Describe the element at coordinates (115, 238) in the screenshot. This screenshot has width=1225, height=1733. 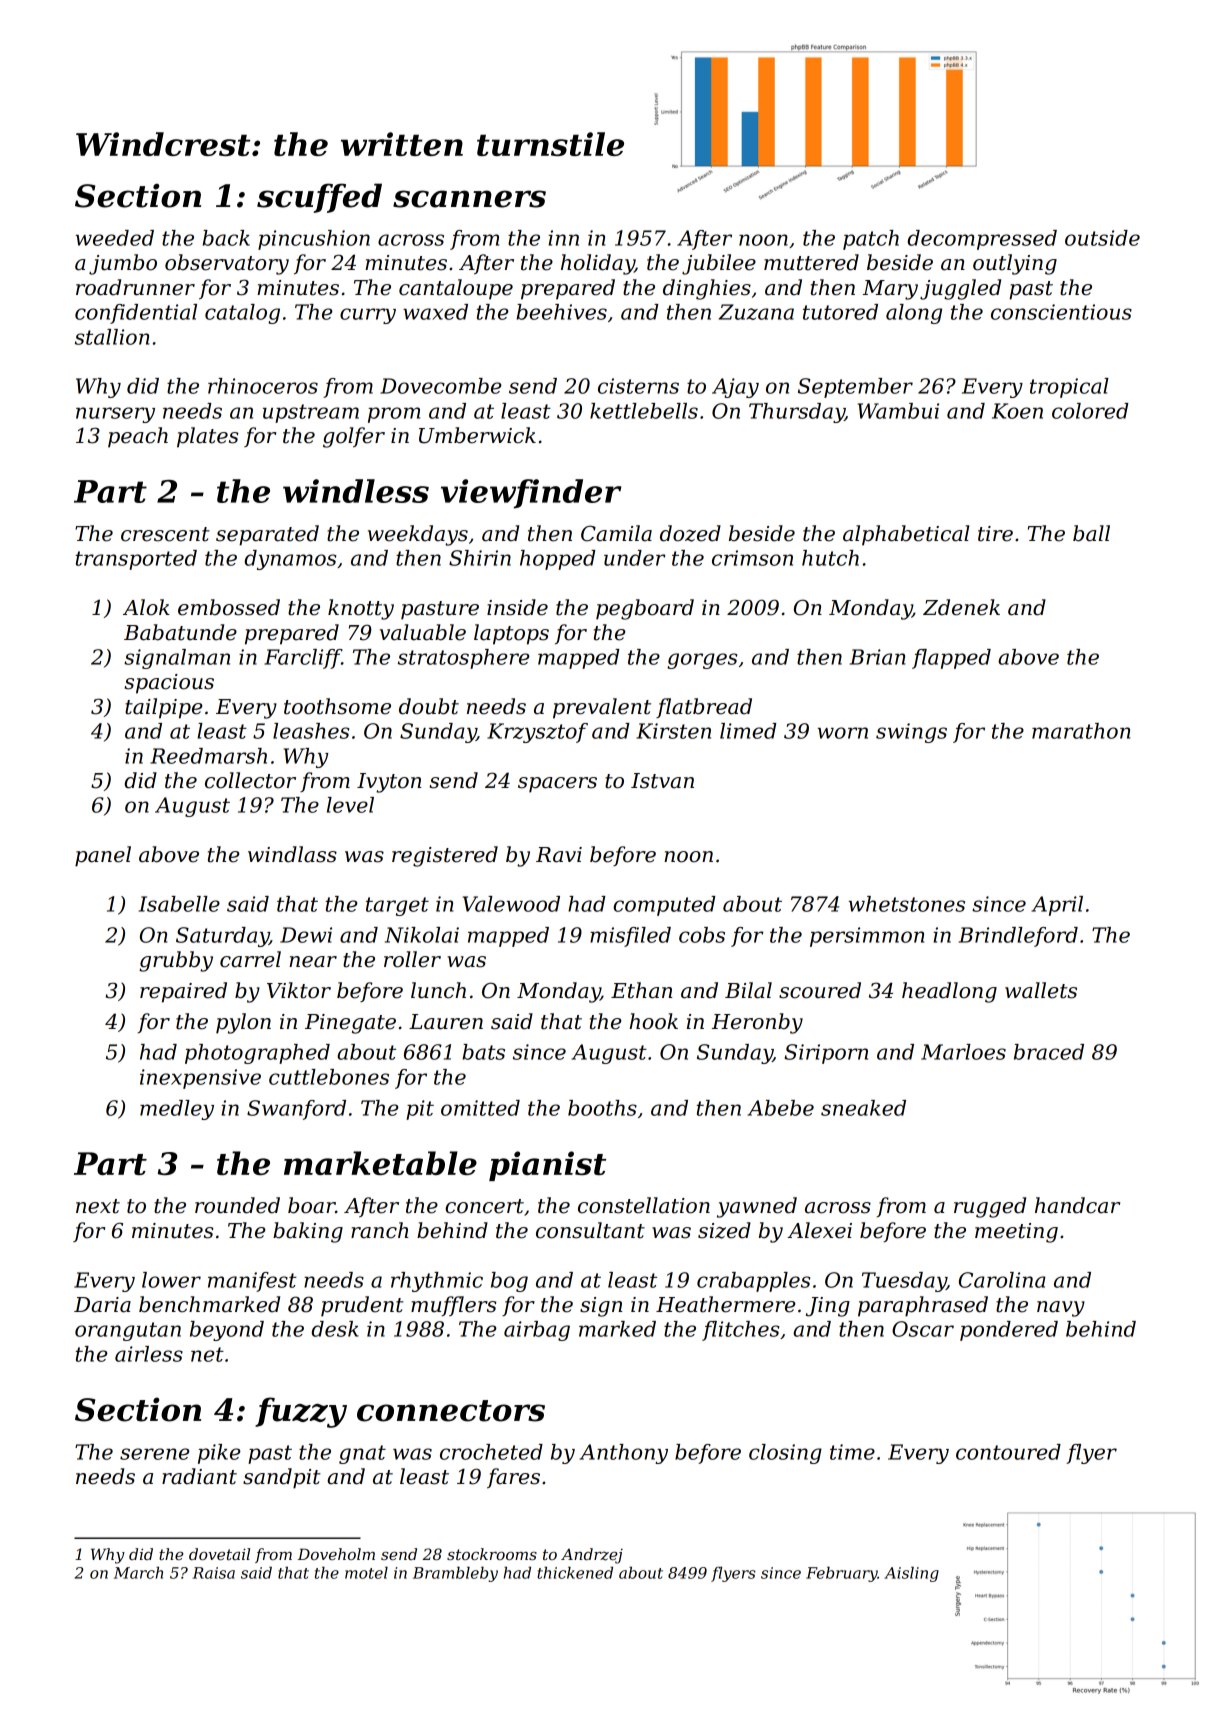
I see `weeded` at that location.
